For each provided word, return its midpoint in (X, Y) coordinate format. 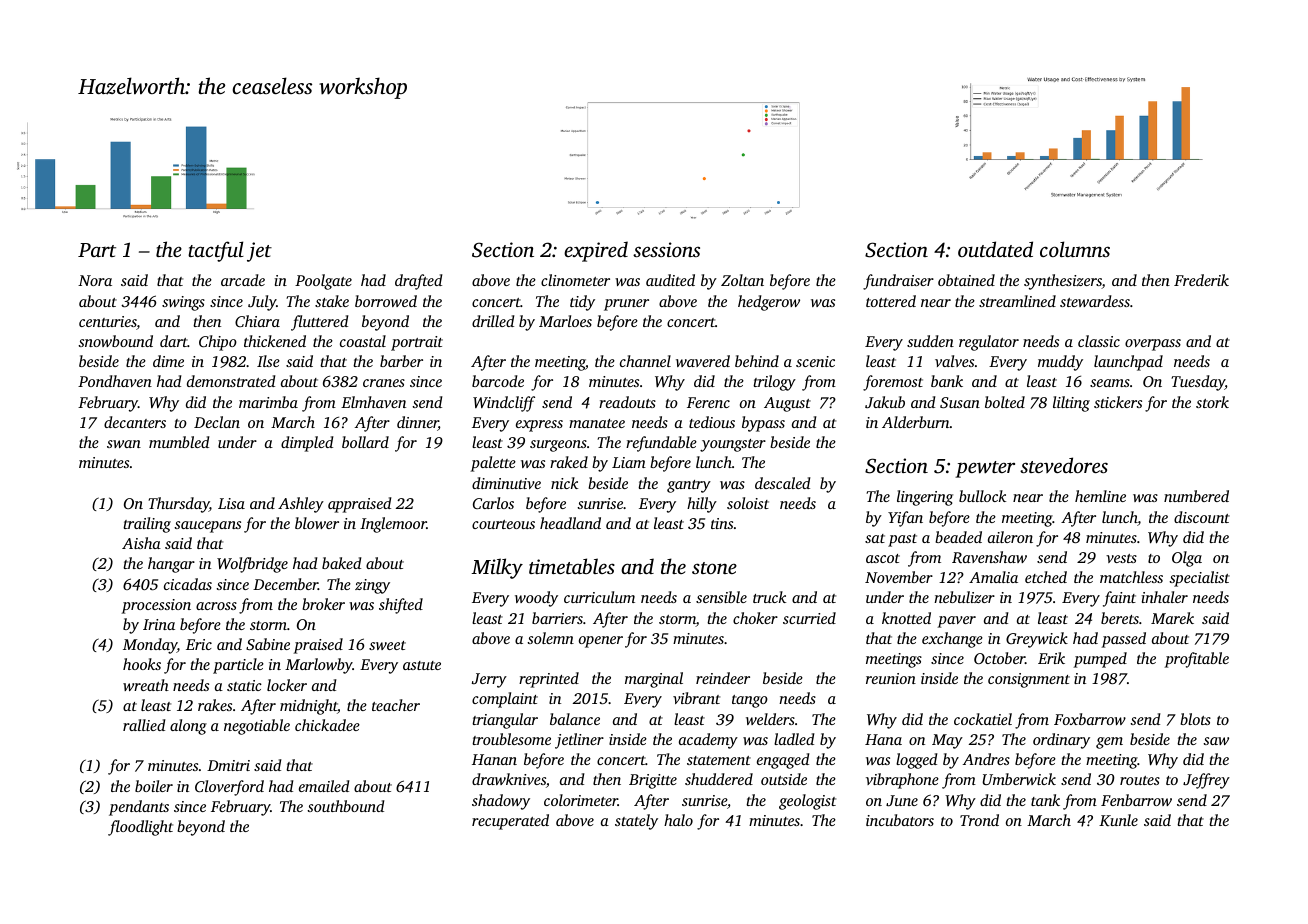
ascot (883, 558)
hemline (1100, 496)
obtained (966, 280)
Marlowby (319, 666)
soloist (748, 503)
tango (750, 701)
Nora (95, 280)
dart (174, 341)
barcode (498, 381)
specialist (1199, 579)
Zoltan (742, 280)
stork (1212, 402)
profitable (1196, 660)
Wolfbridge (252, 565)
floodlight (140, 828)
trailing (147, 525)
